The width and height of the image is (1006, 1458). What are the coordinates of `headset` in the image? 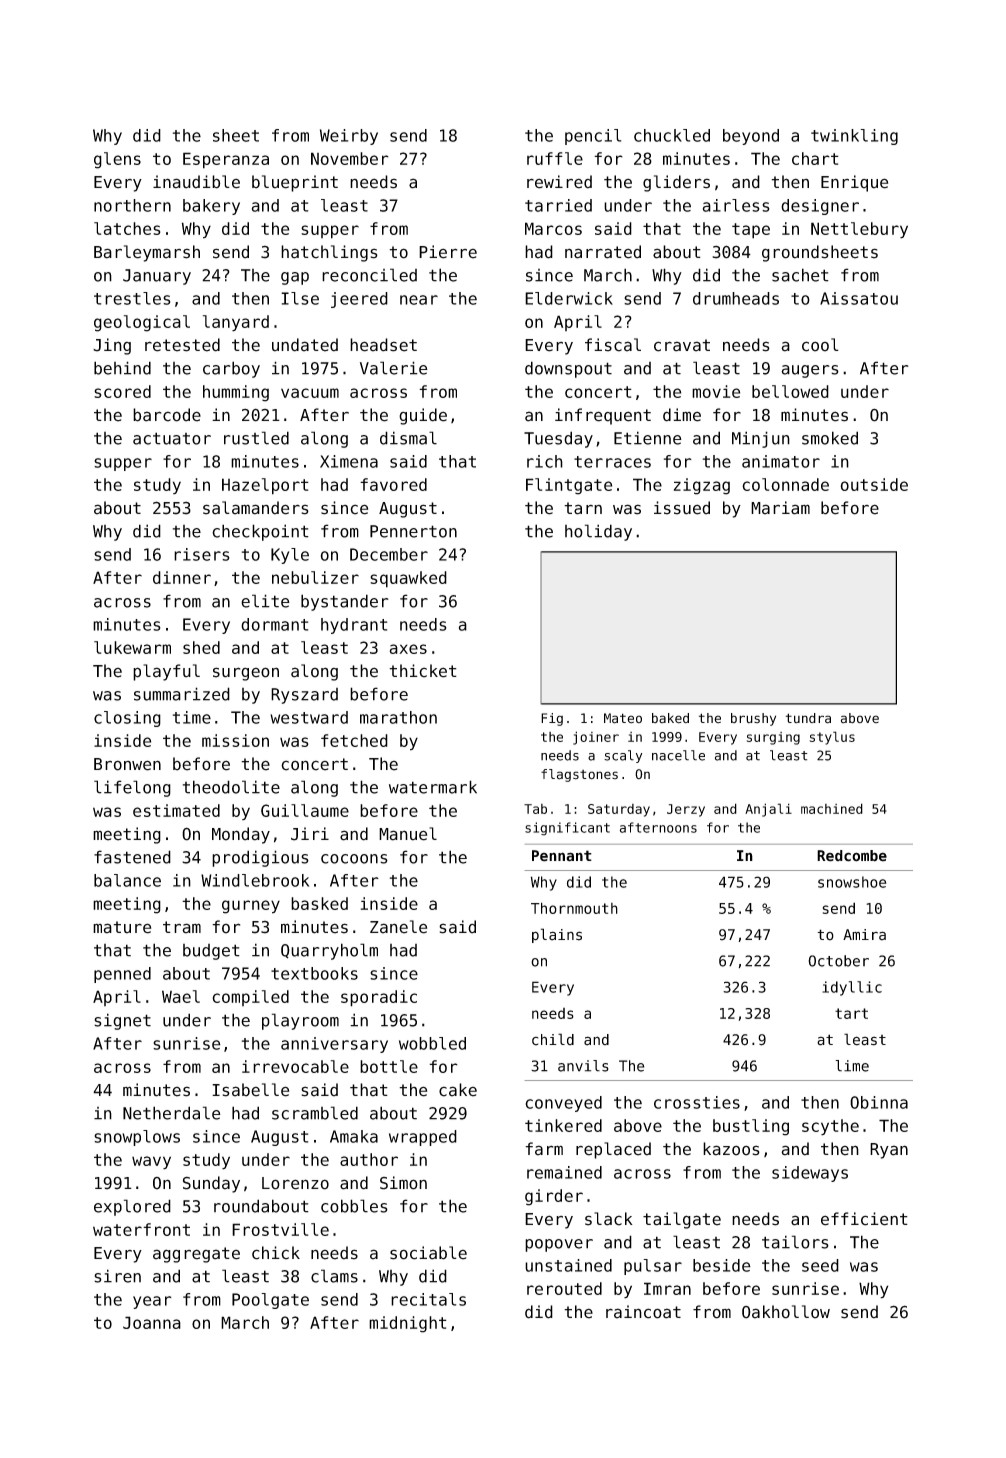 It's located at (383, 345).
